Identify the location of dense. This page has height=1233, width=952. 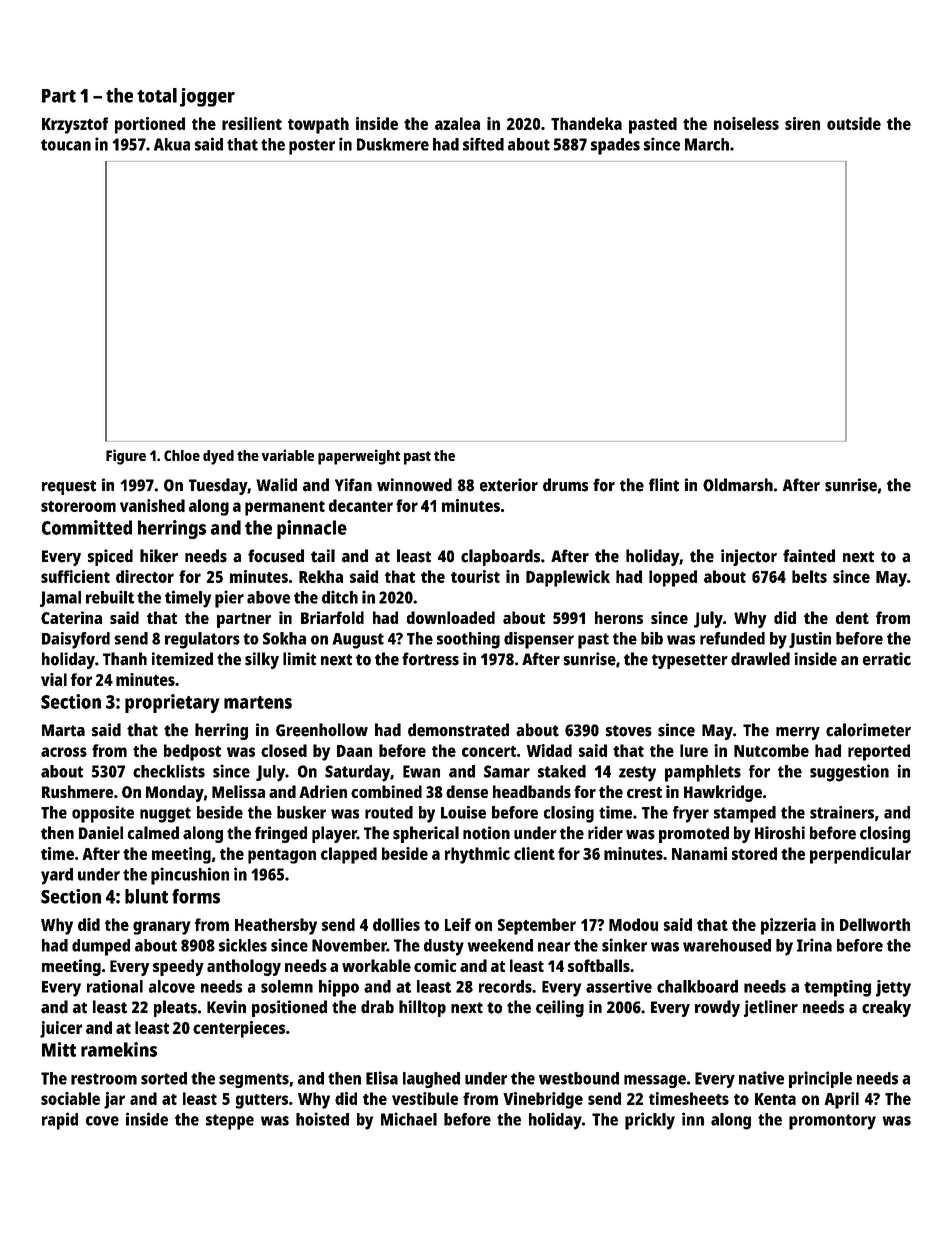
(467, 791).
